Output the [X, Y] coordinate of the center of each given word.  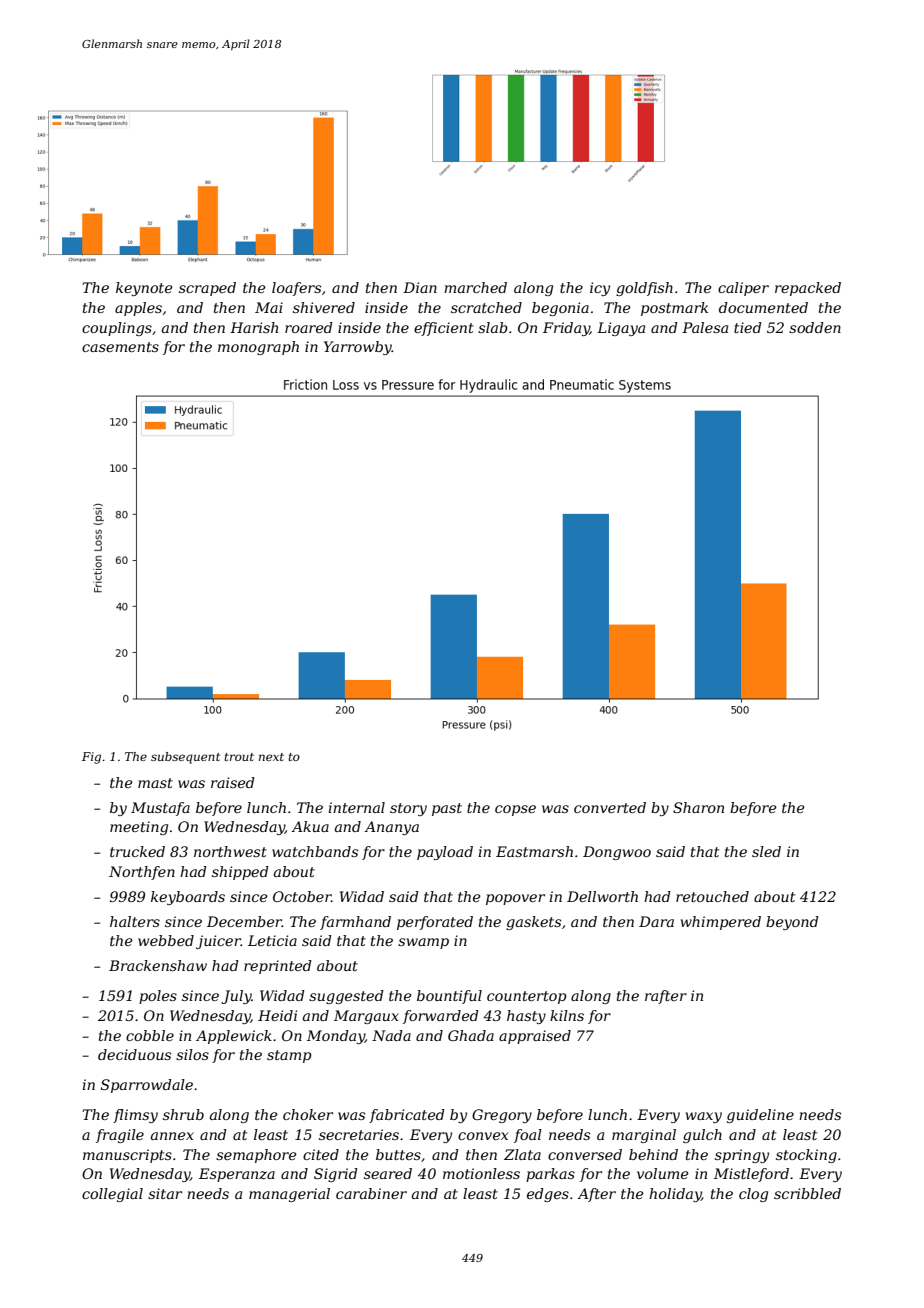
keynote [144, 289]
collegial [112, 1195]
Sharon [698, 807]
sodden [815, 327]
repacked [808, 289]
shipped [240, 873]
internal [356, 807]
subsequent [185, 758]
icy [600, 289]
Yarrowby [358, 348]
